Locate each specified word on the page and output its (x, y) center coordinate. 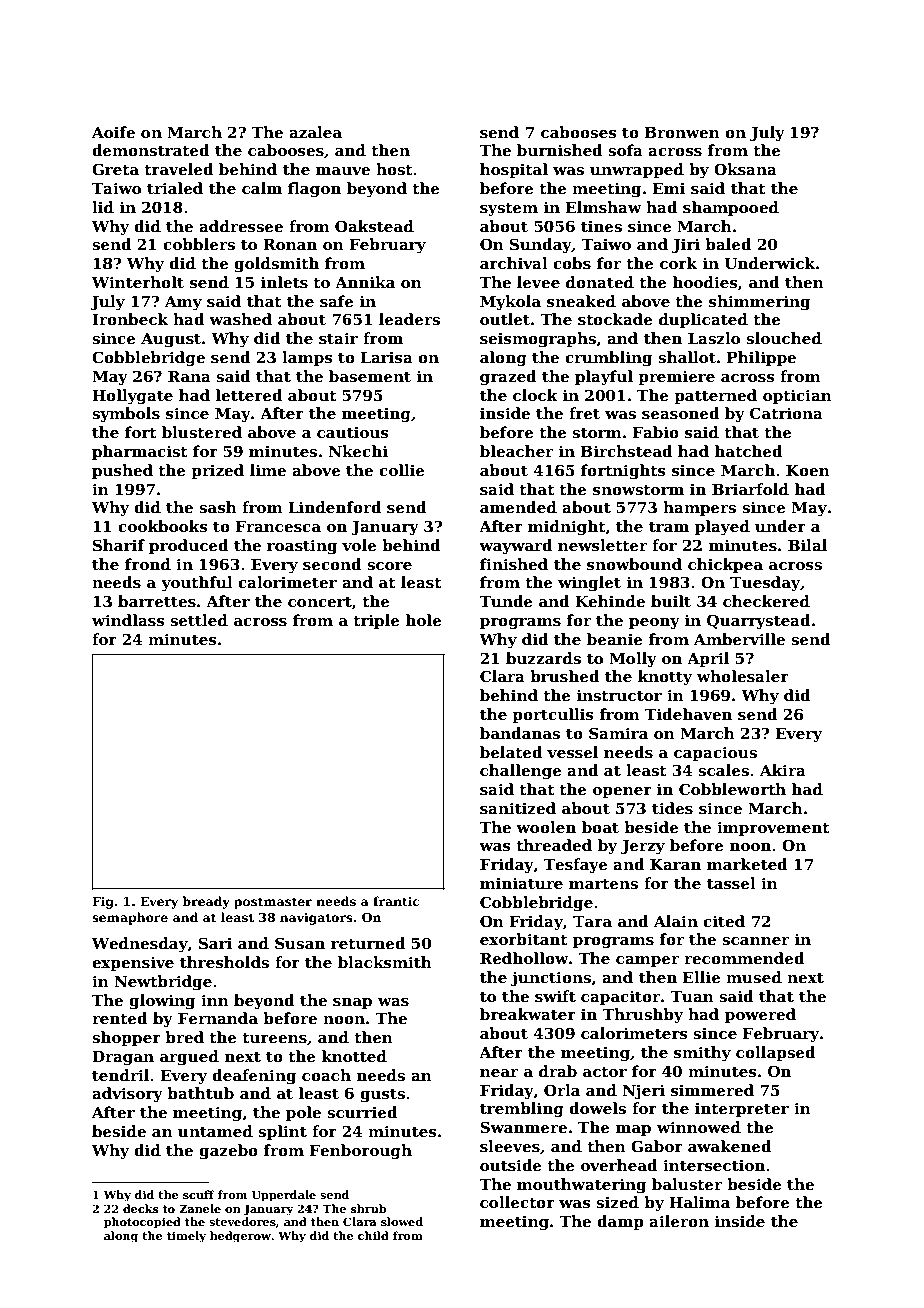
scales (723, 770)
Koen (808, 470)
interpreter (742, 1109)
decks (140, 1208)
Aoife (113, 132)
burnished (560, 150)
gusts (382, 1096)
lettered (249, 395)
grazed (508, 378)
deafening (254, 1077)
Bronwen (682, 132)
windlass (128, 620)
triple (376, 621)
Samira (618, 733)
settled (199, 620)
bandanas (520, 733)
